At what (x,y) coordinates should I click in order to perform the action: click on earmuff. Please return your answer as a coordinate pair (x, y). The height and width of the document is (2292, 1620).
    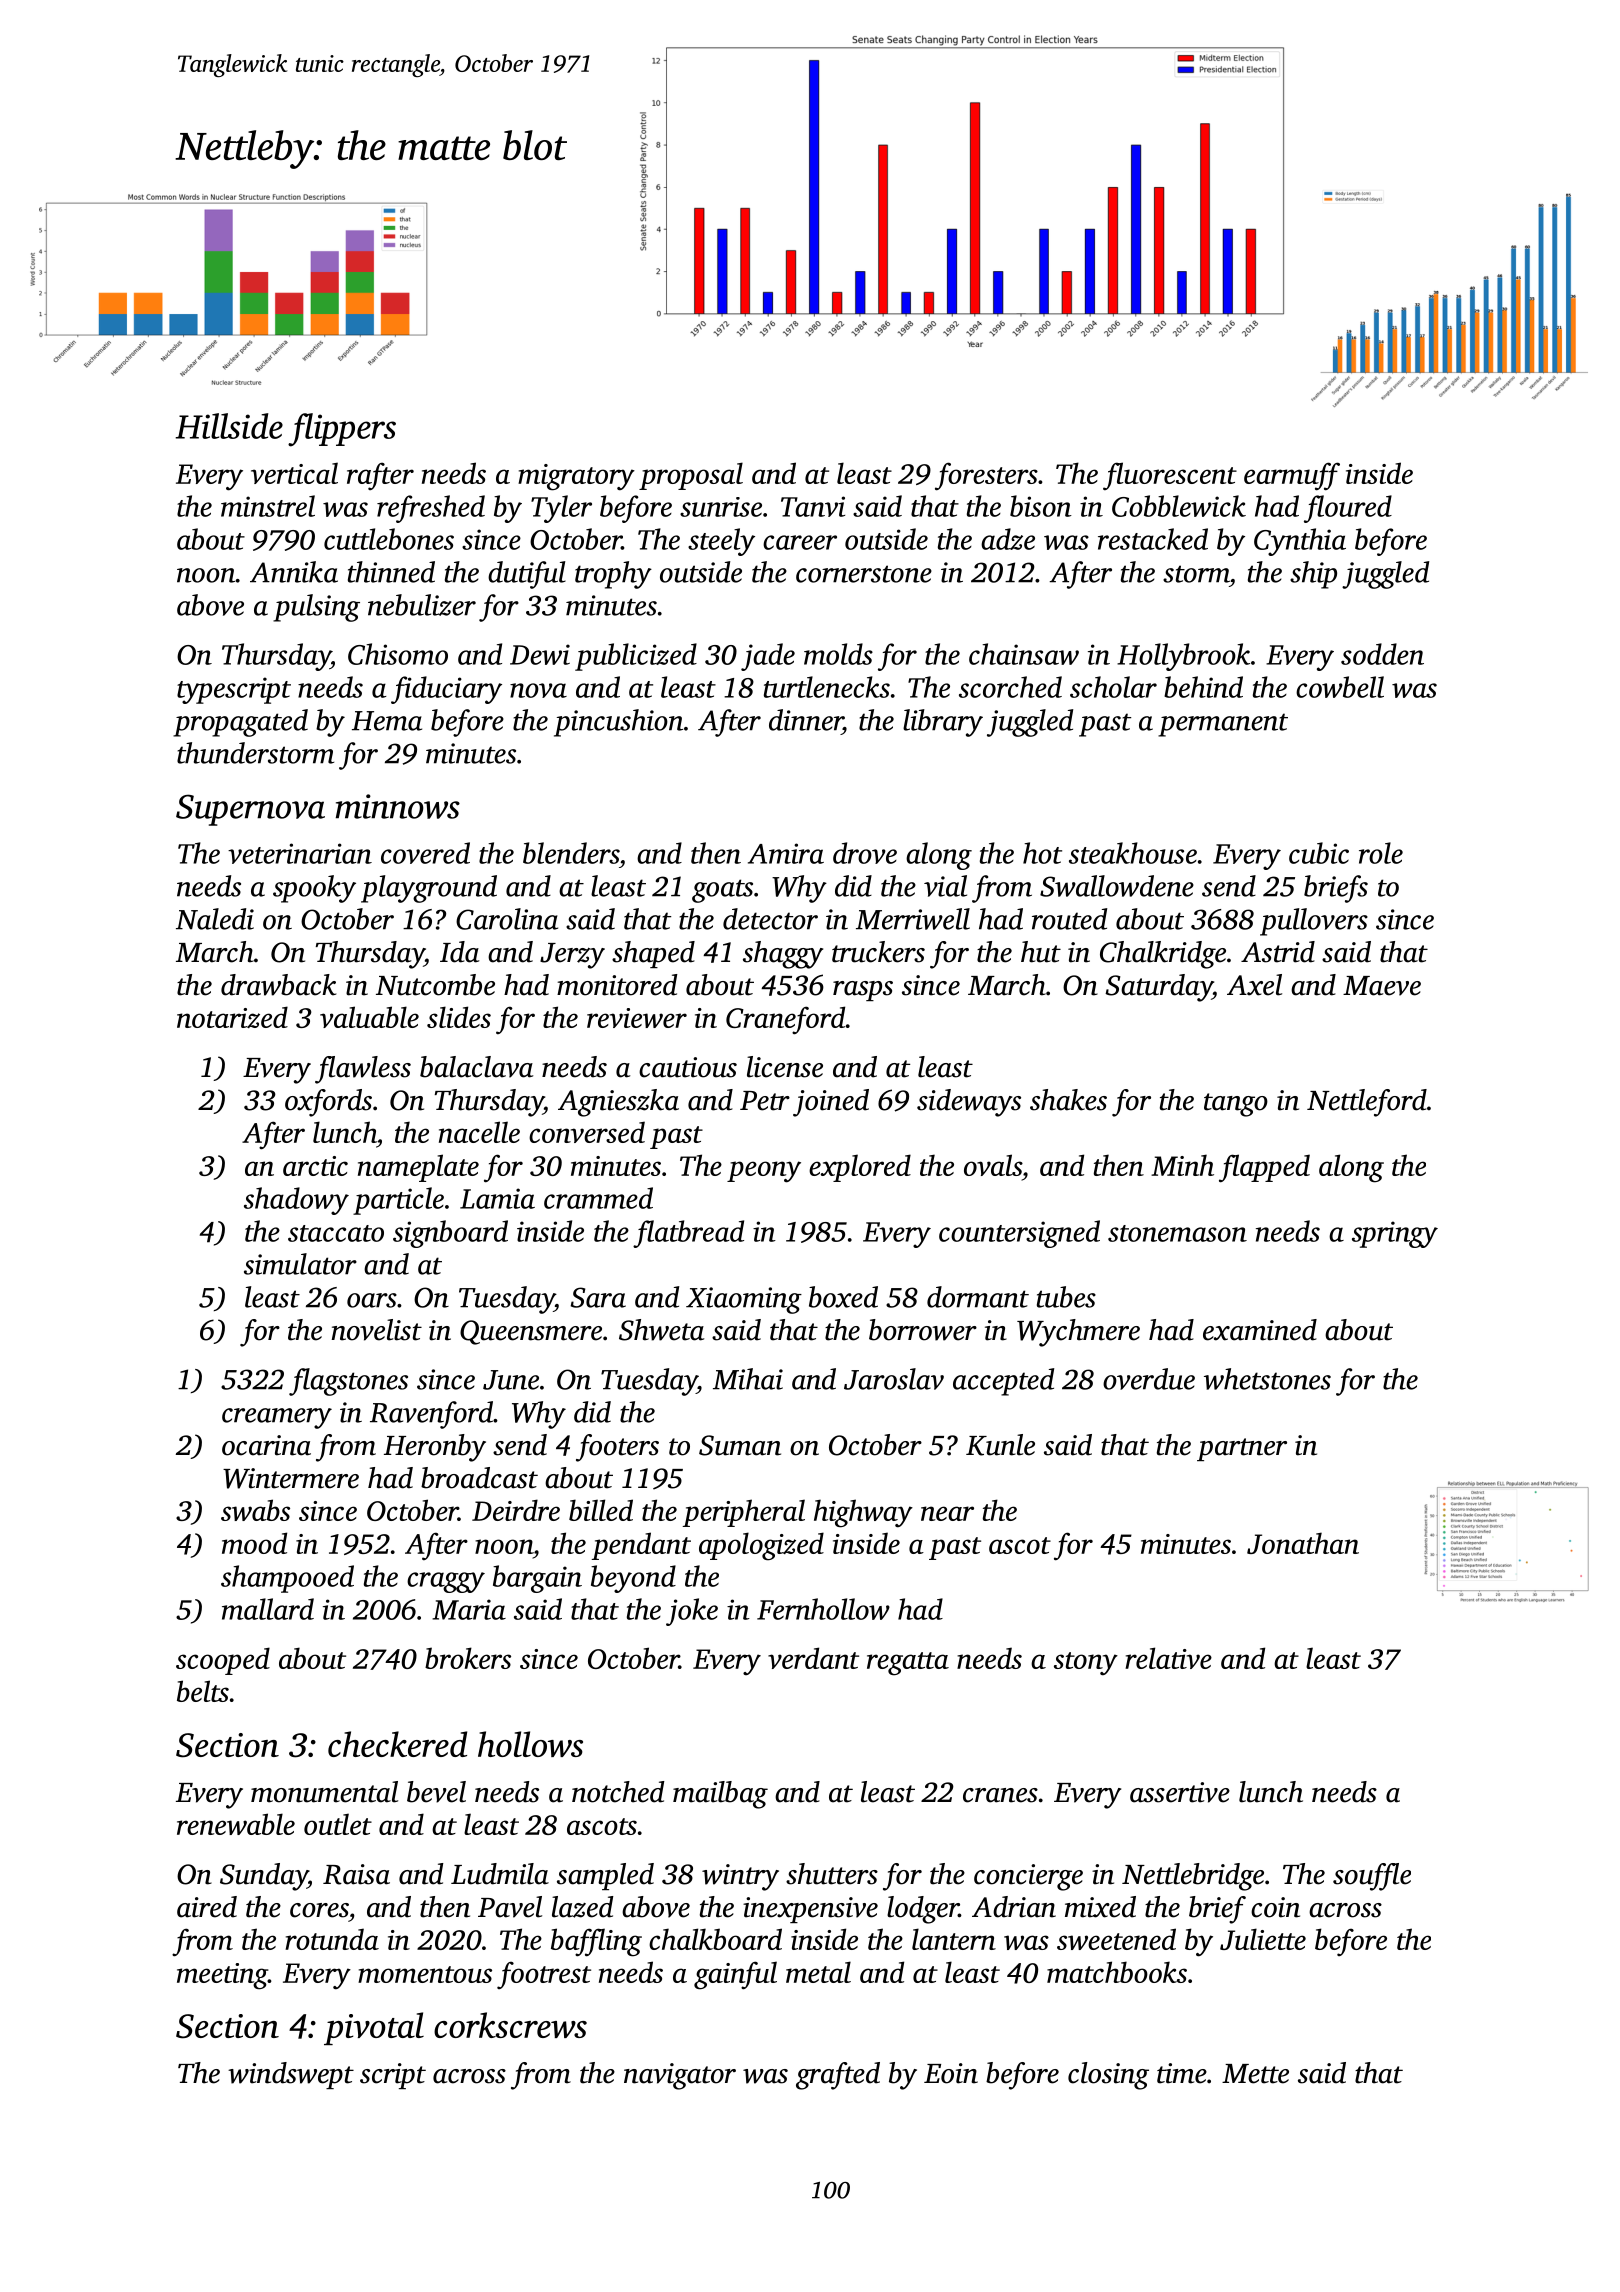
    Looking at the image, I should click on (1292, 476).
